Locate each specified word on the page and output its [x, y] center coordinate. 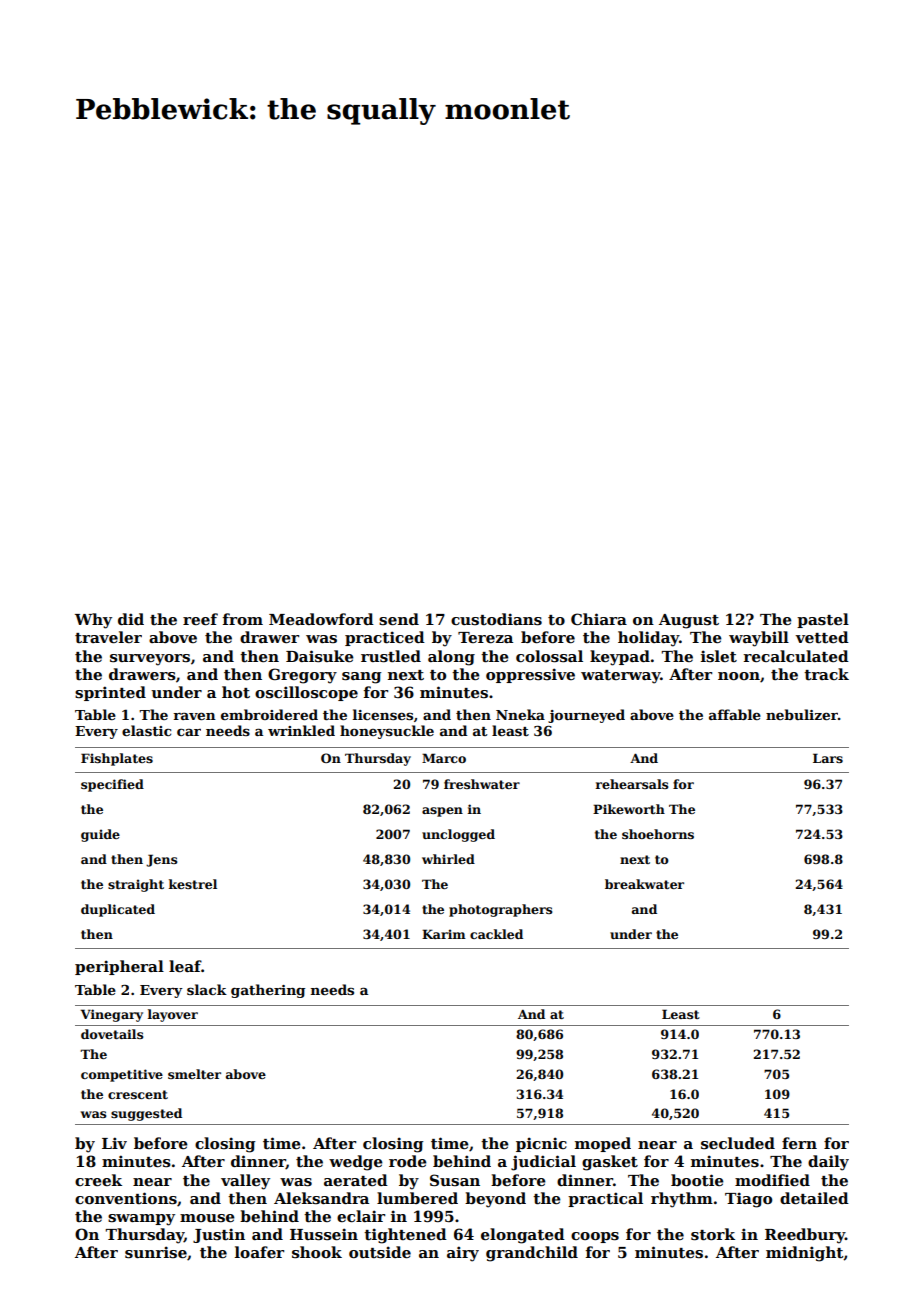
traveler [108, 637]
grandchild [532, 1254]
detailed [814, 1198]
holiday [648, 639]
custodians [496, 619]
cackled [496, 934]
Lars [828, 758]
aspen [442, 812]
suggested [146, 1114]
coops [595, 1237]
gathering [268, 991]
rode [408, 1161]
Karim [444, 934]
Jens [161, 860]
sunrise [156, 1252]
